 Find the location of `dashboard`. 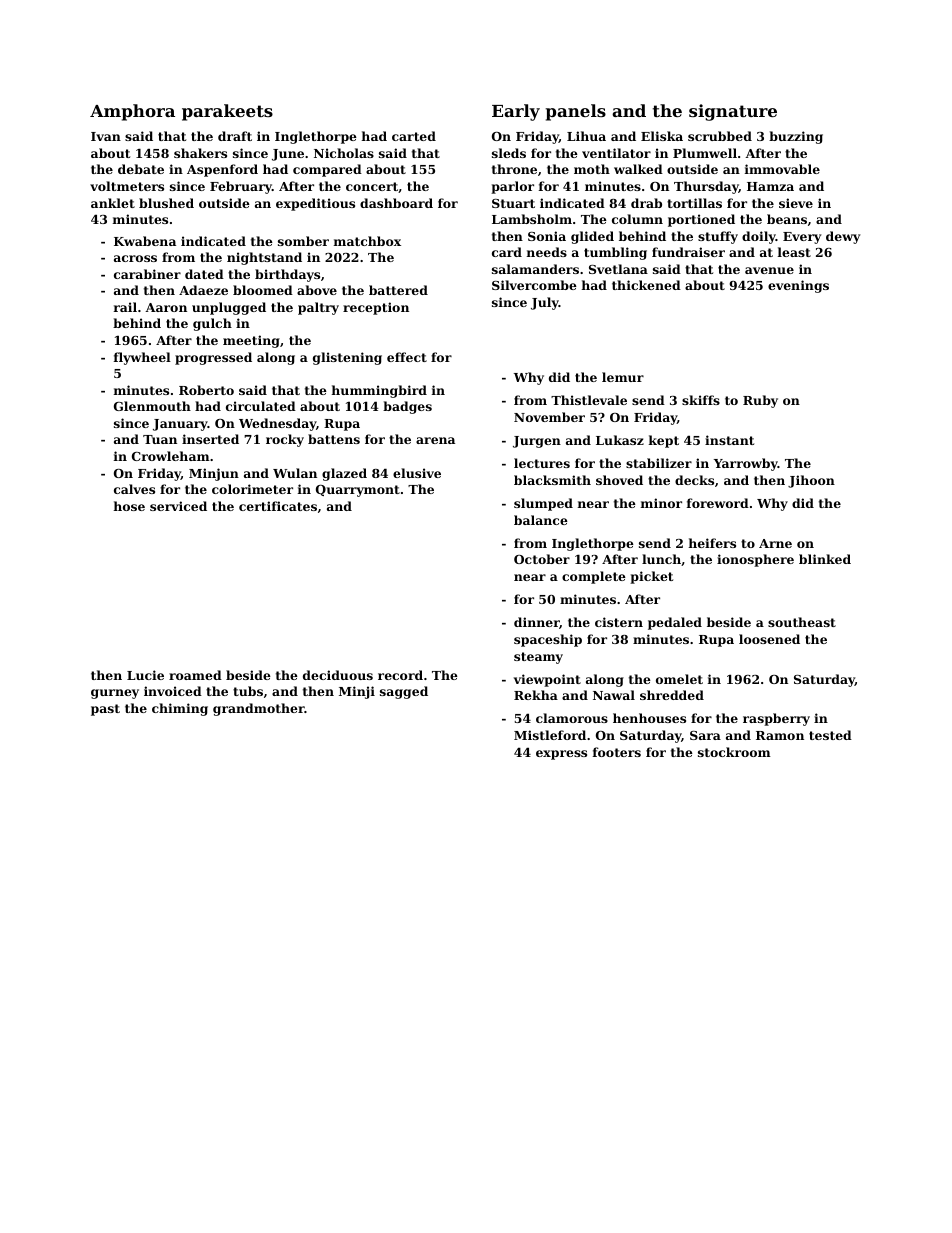

dashboard is located at coordinates (396, 203).
